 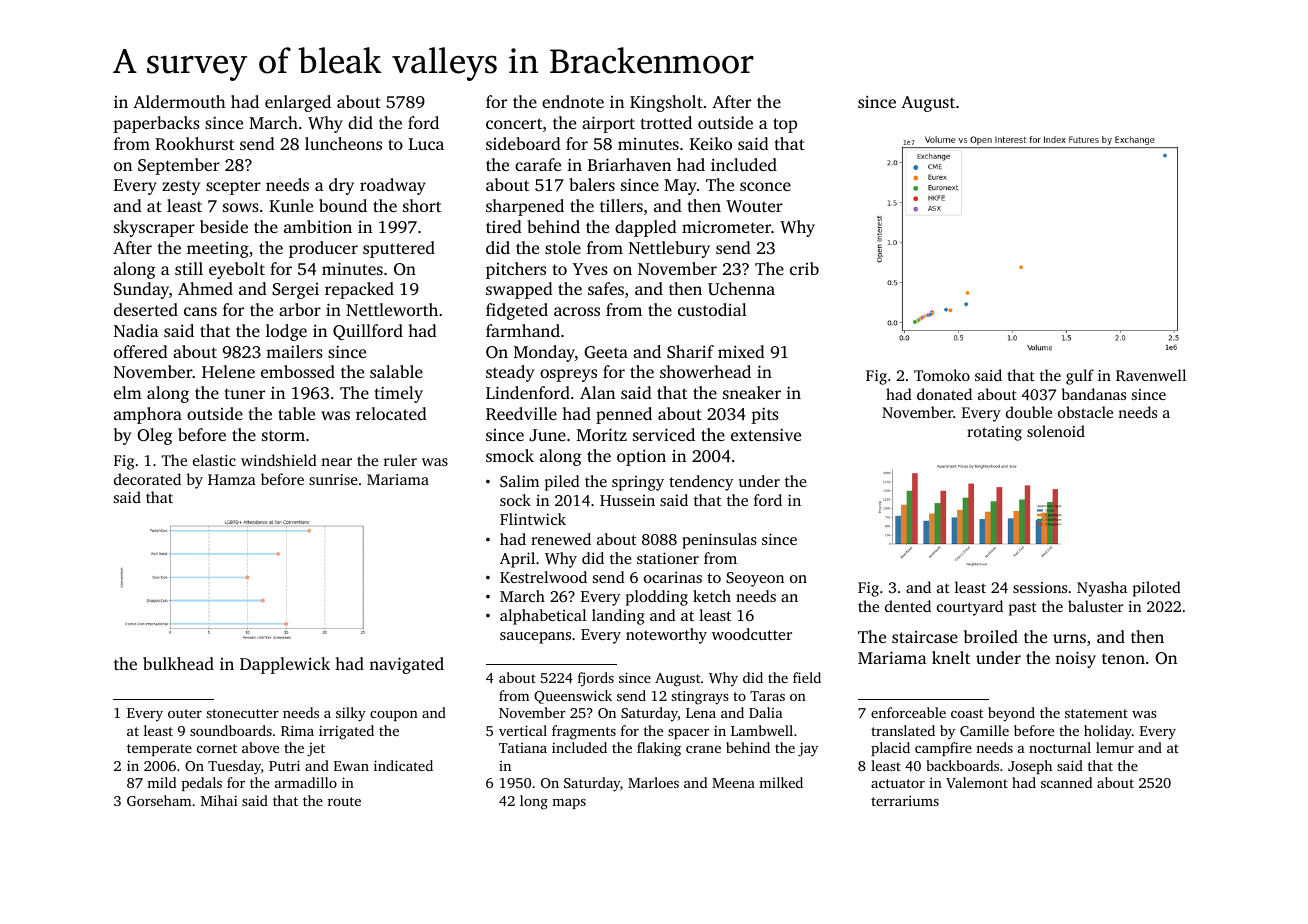 I want to click on safes, so click(x=606, y=288).
